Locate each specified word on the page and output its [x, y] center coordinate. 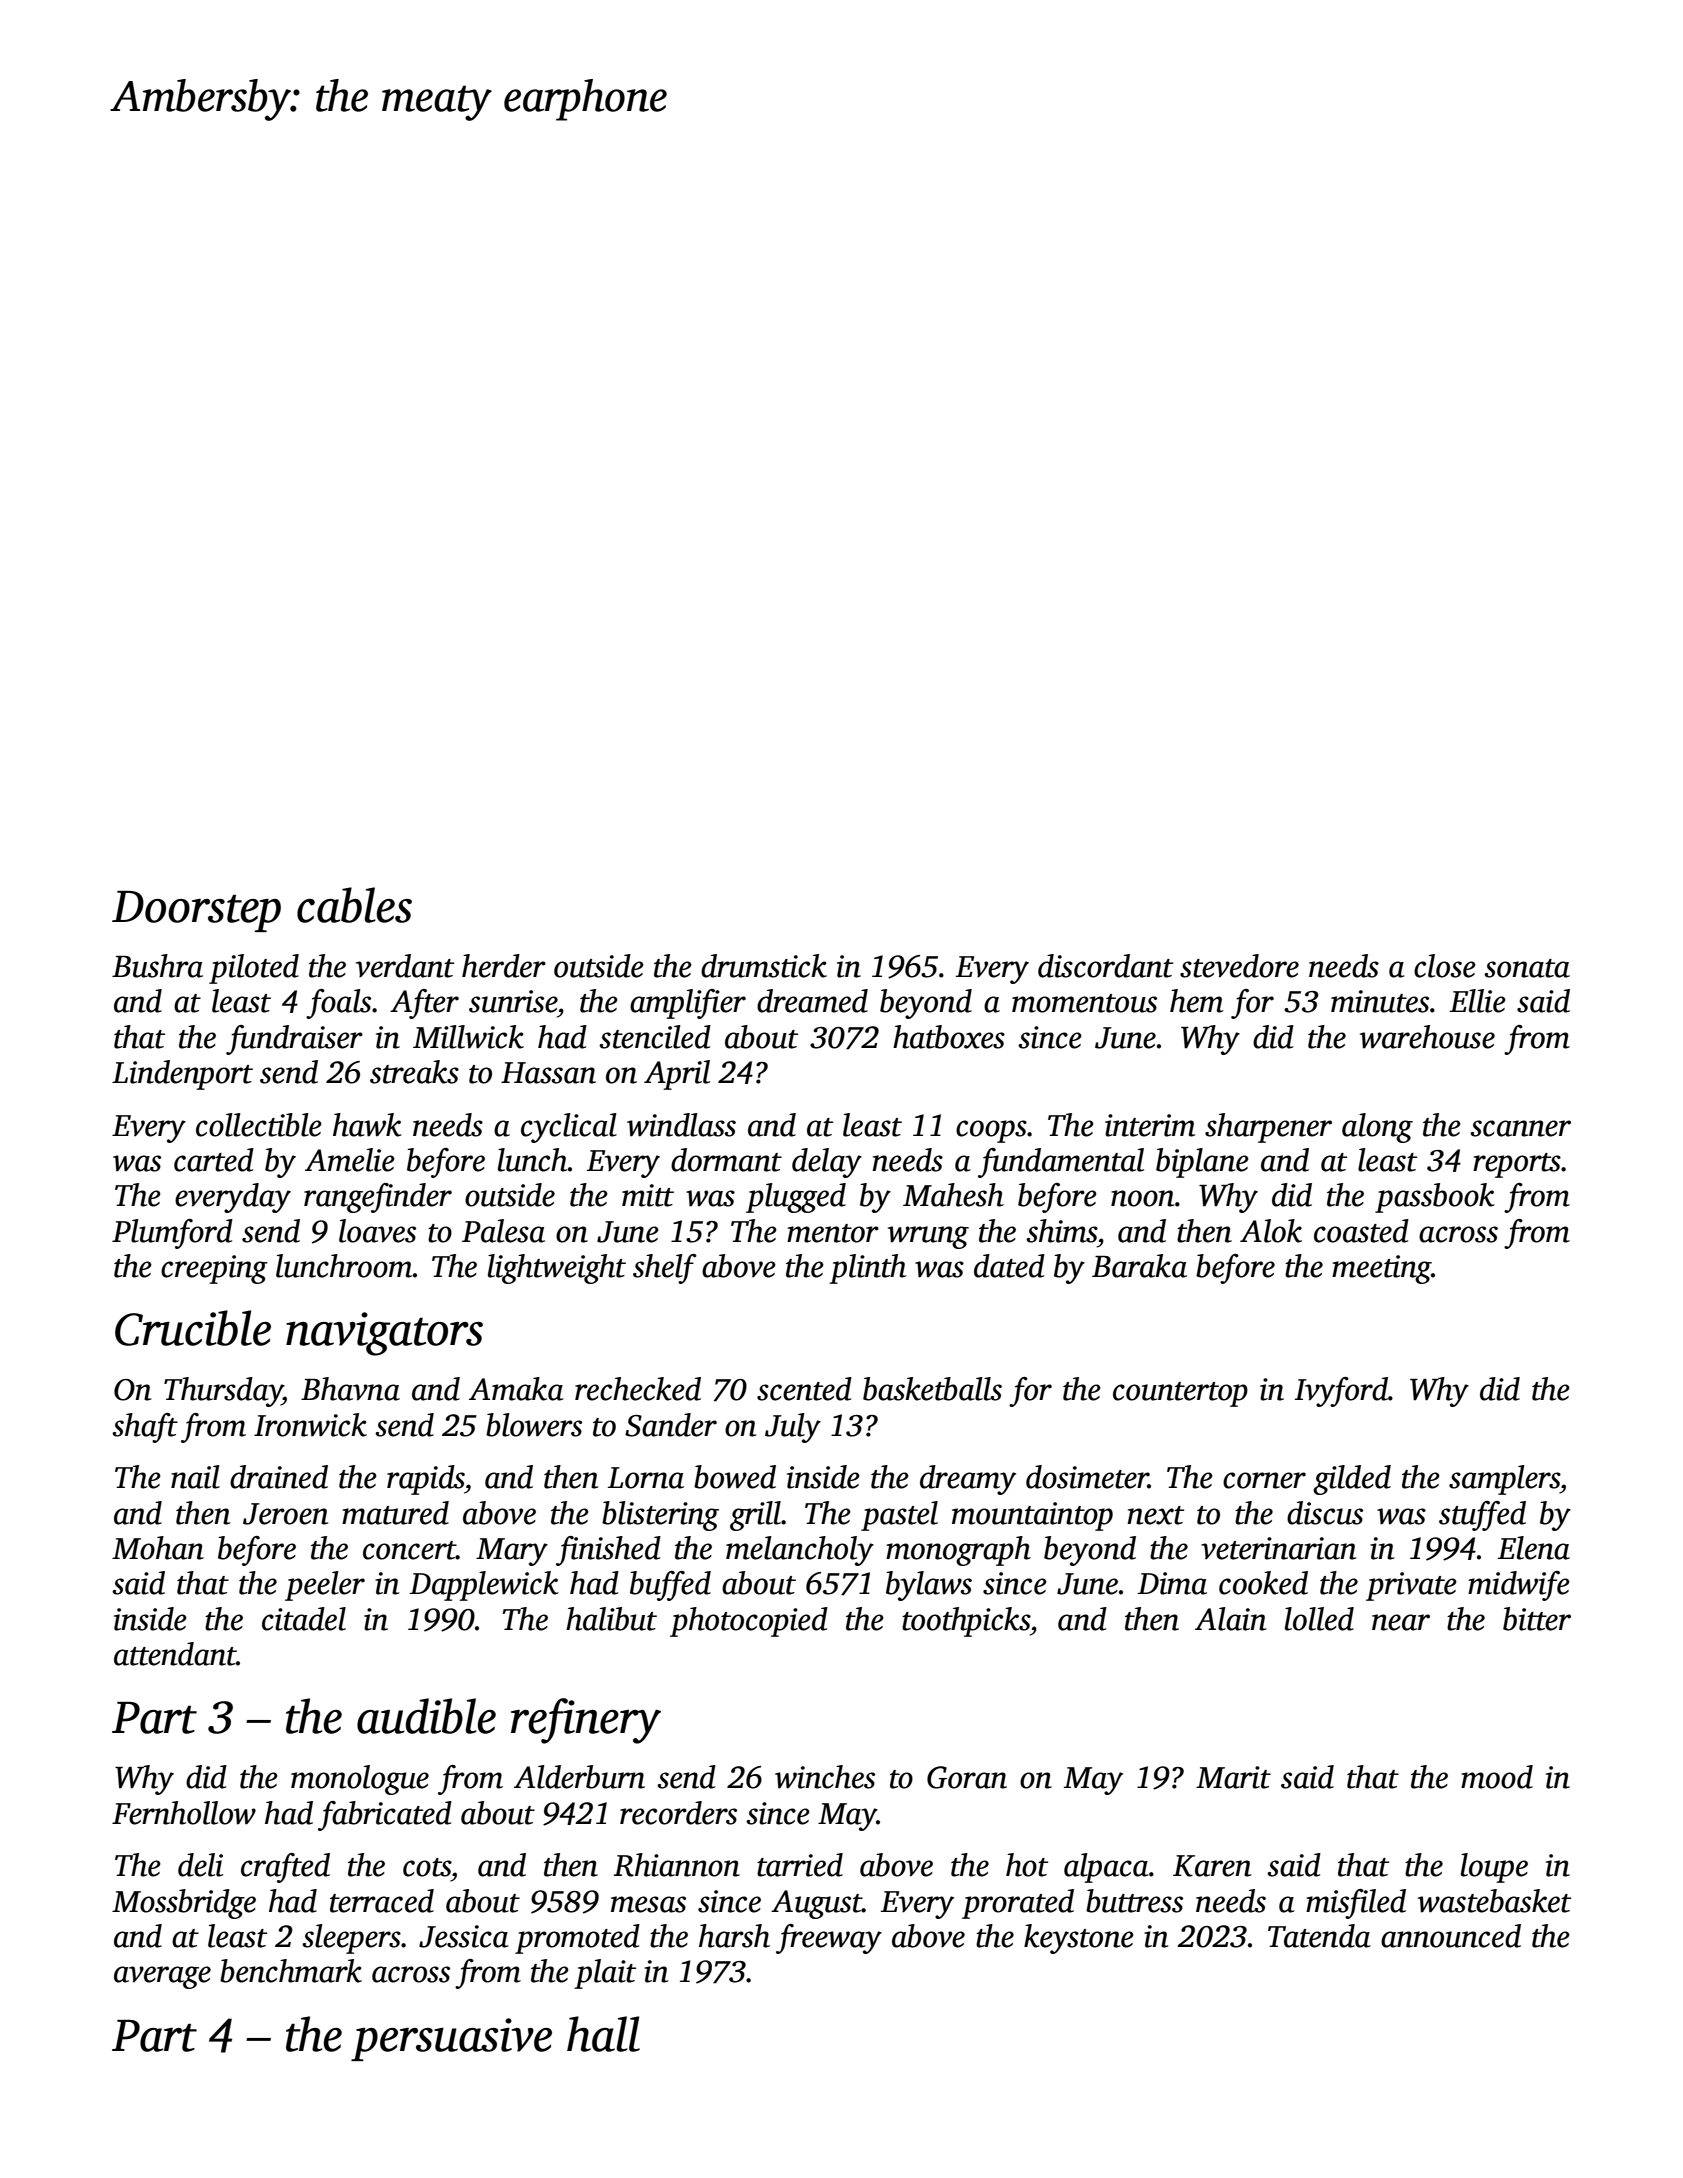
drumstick [764, 966]
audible [426, 1716]
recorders [678, 1813]
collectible [259, 1125]
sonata [1527, 968]
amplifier [688, 1004]
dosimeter [1087, 1477]
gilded [1352, 1480]
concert [409, 1550]
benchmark [291, 1971]
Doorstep [196, 911]
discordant [1105, 966]
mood [1497, 1777]
